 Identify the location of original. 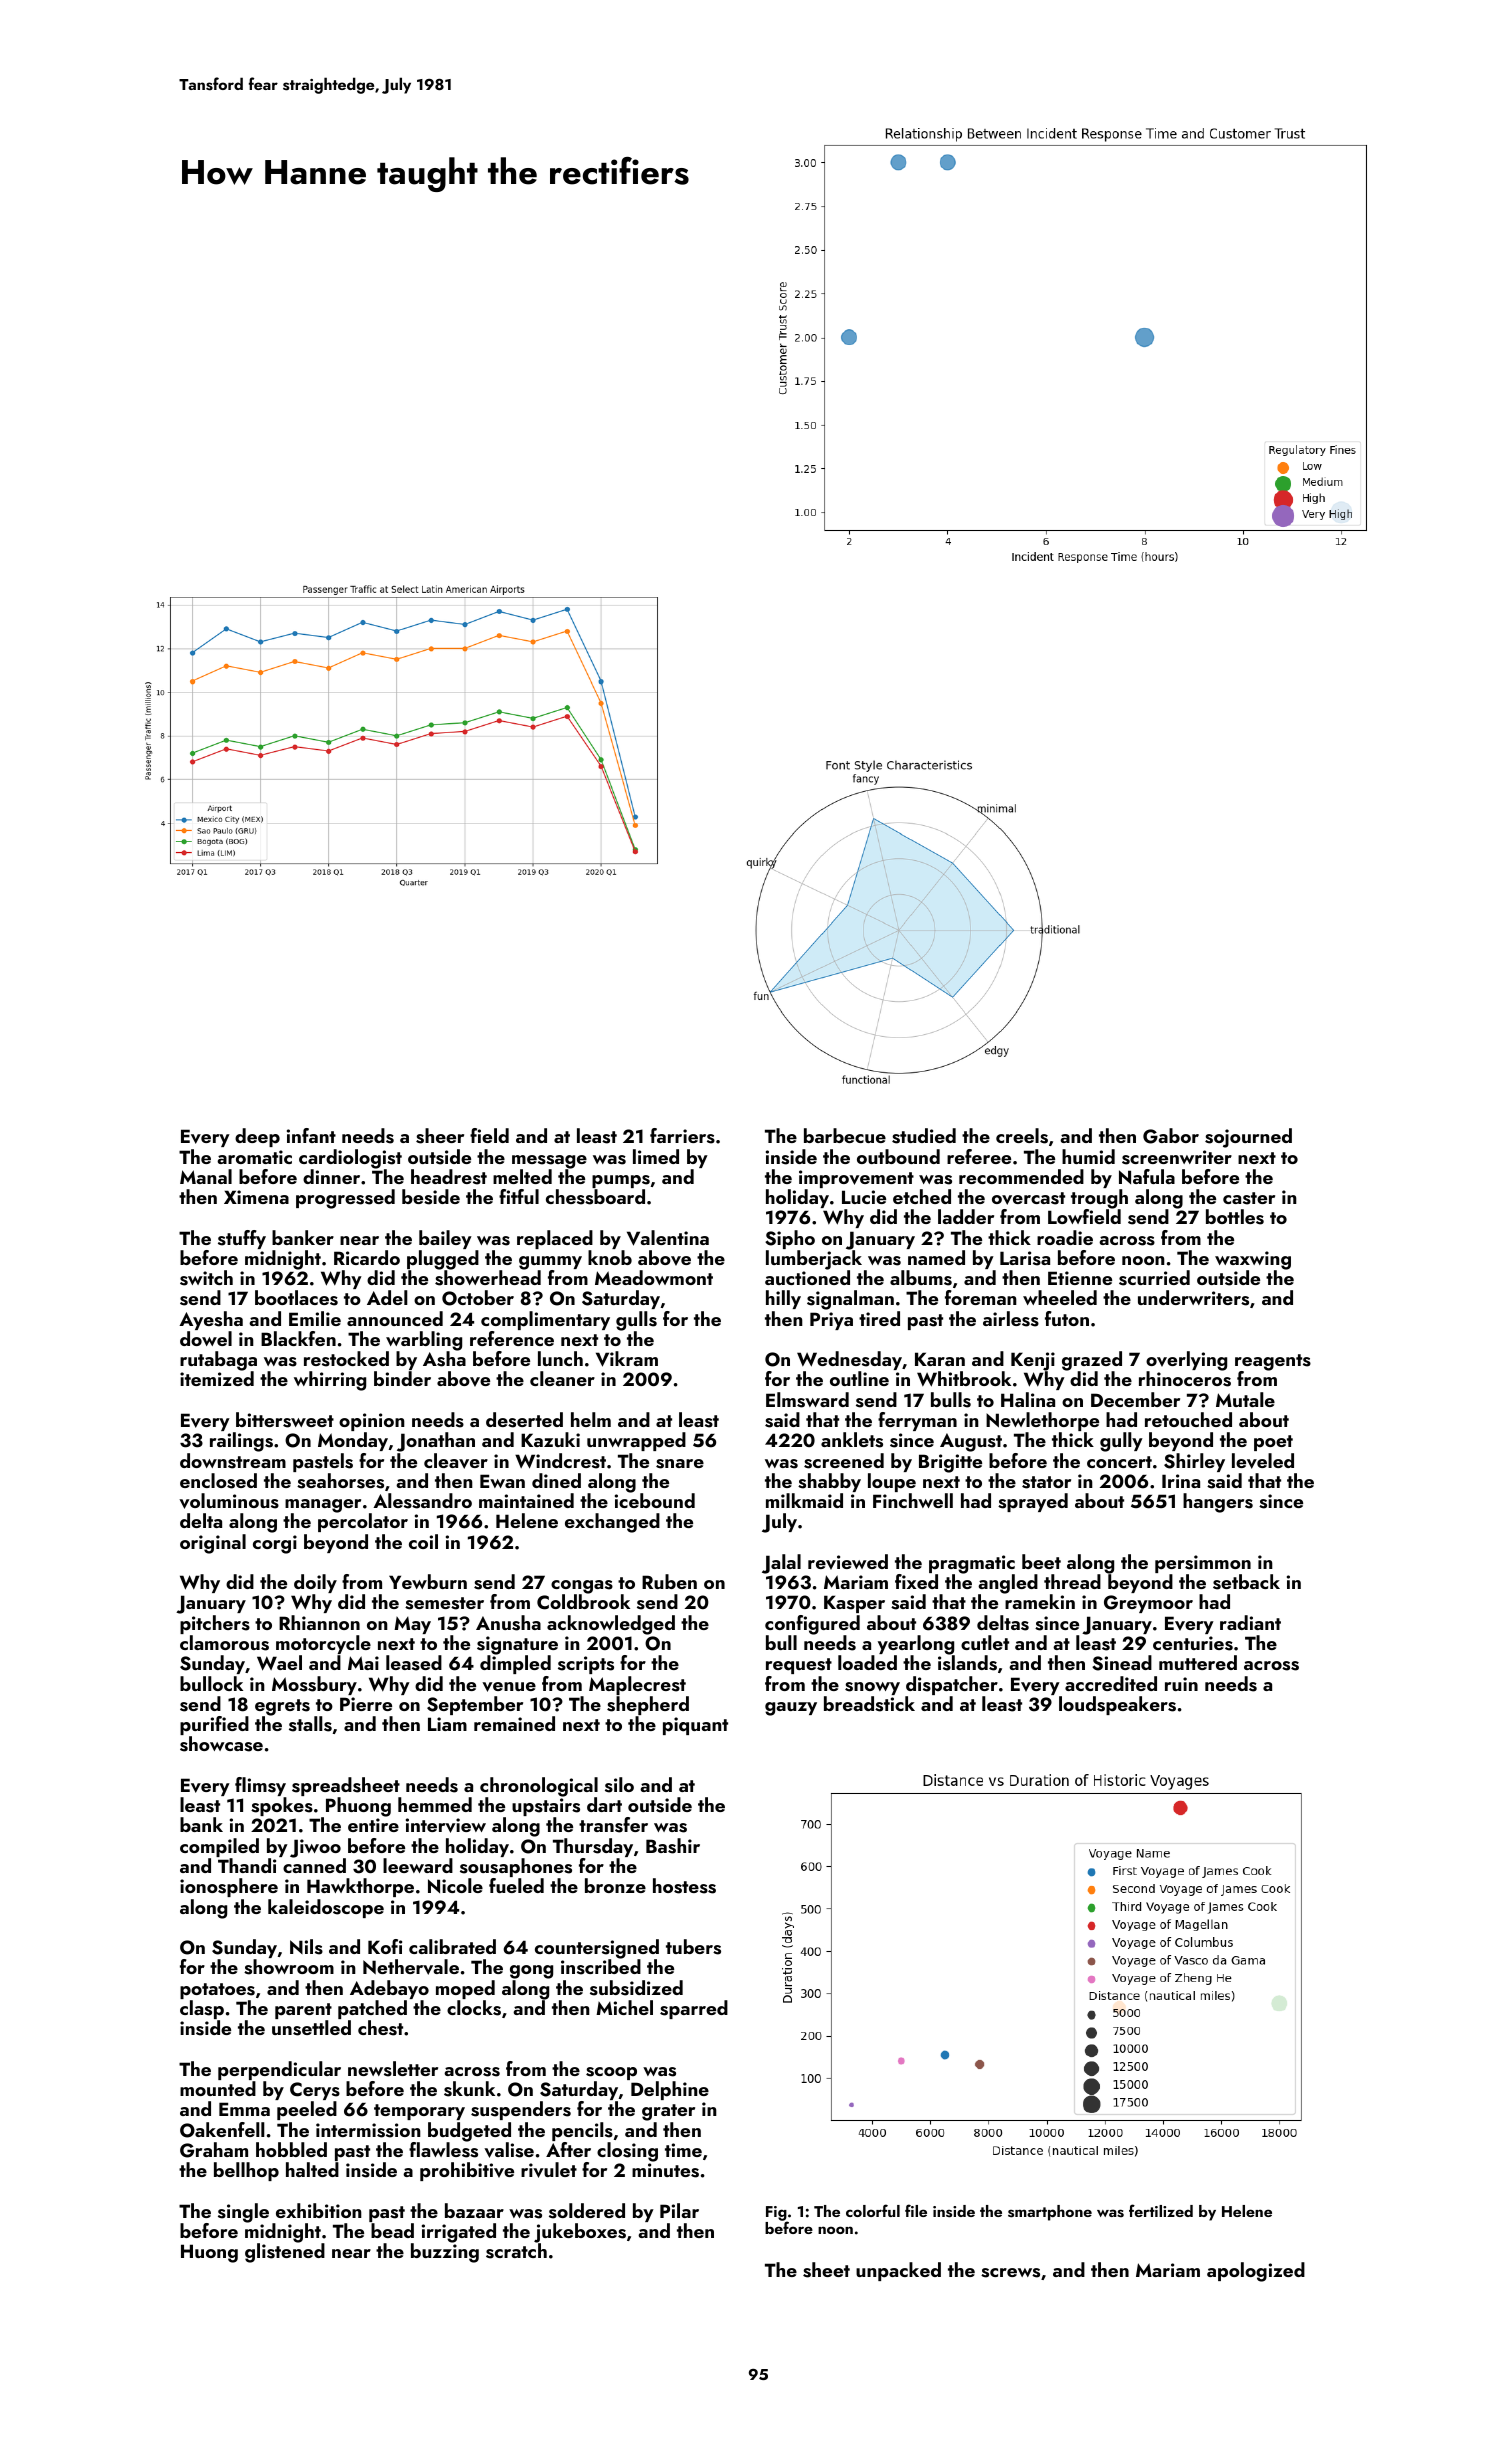
(213, 1544).
